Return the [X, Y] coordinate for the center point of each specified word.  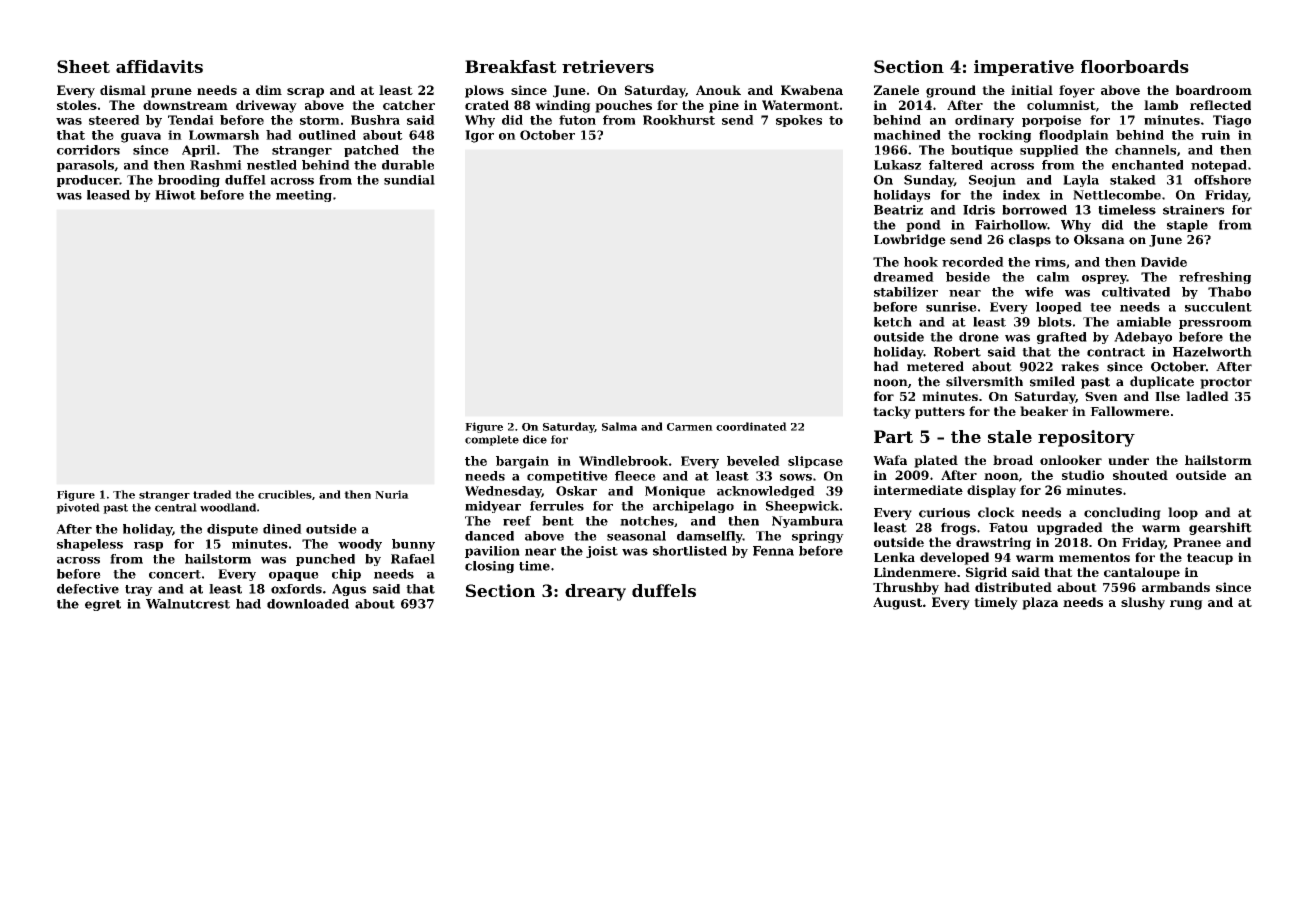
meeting [304, 196]
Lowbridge [910, 240]
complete [492, 440]
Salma [619, 426]
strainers [1193, 210]
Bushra [375, 120]
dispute [232, 530]
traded [212, 494]
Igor [479, 136]
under [1128, 460]
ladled [1207, 396]
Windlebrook [623, 461]
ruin [1215, 135]
